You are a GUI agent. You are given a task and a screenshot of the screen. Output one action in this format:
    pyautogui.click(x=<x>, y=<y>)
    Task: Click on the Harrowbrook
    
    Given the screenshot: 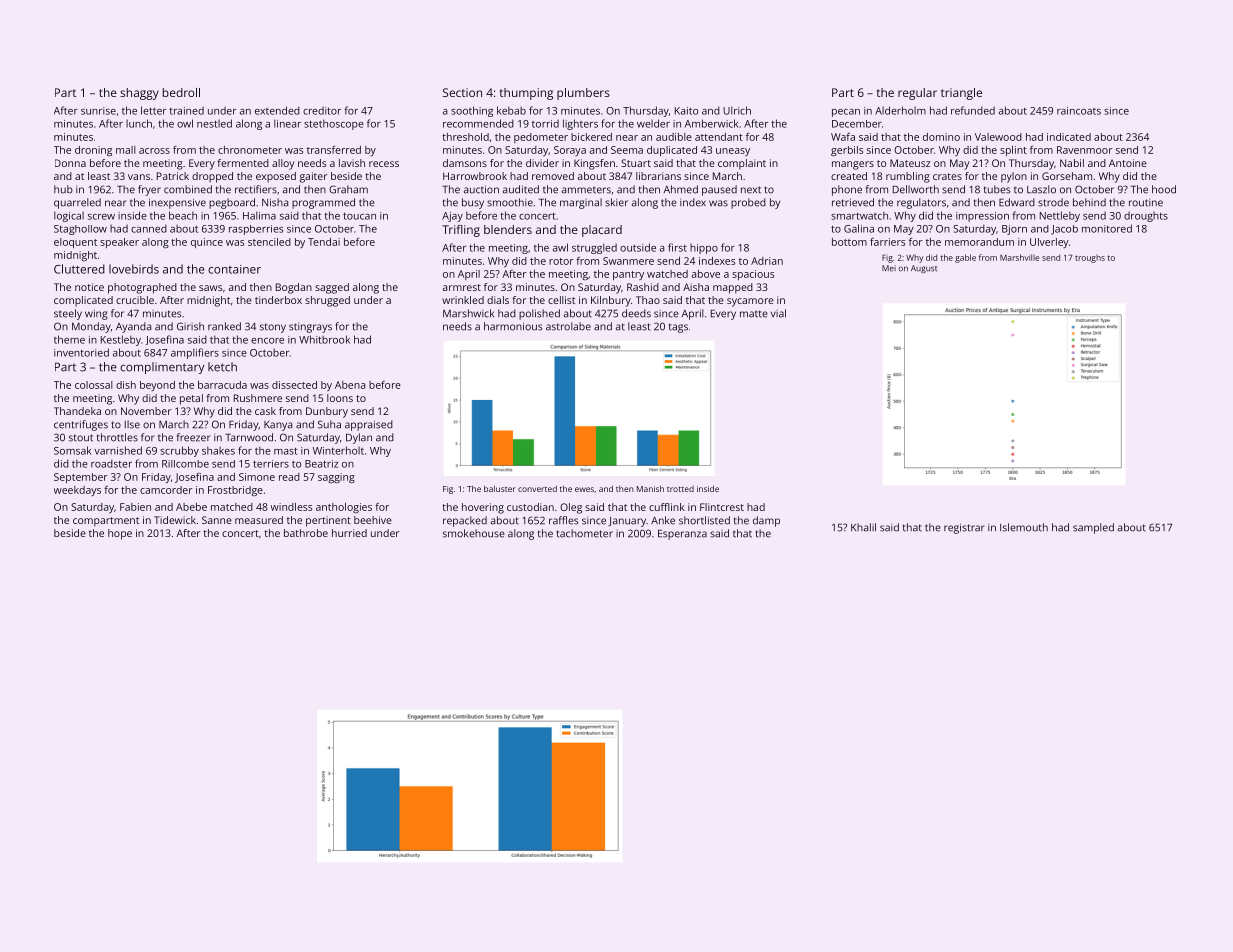 What is the action you would take?
    pyautogui.click(x=475, y=176)
